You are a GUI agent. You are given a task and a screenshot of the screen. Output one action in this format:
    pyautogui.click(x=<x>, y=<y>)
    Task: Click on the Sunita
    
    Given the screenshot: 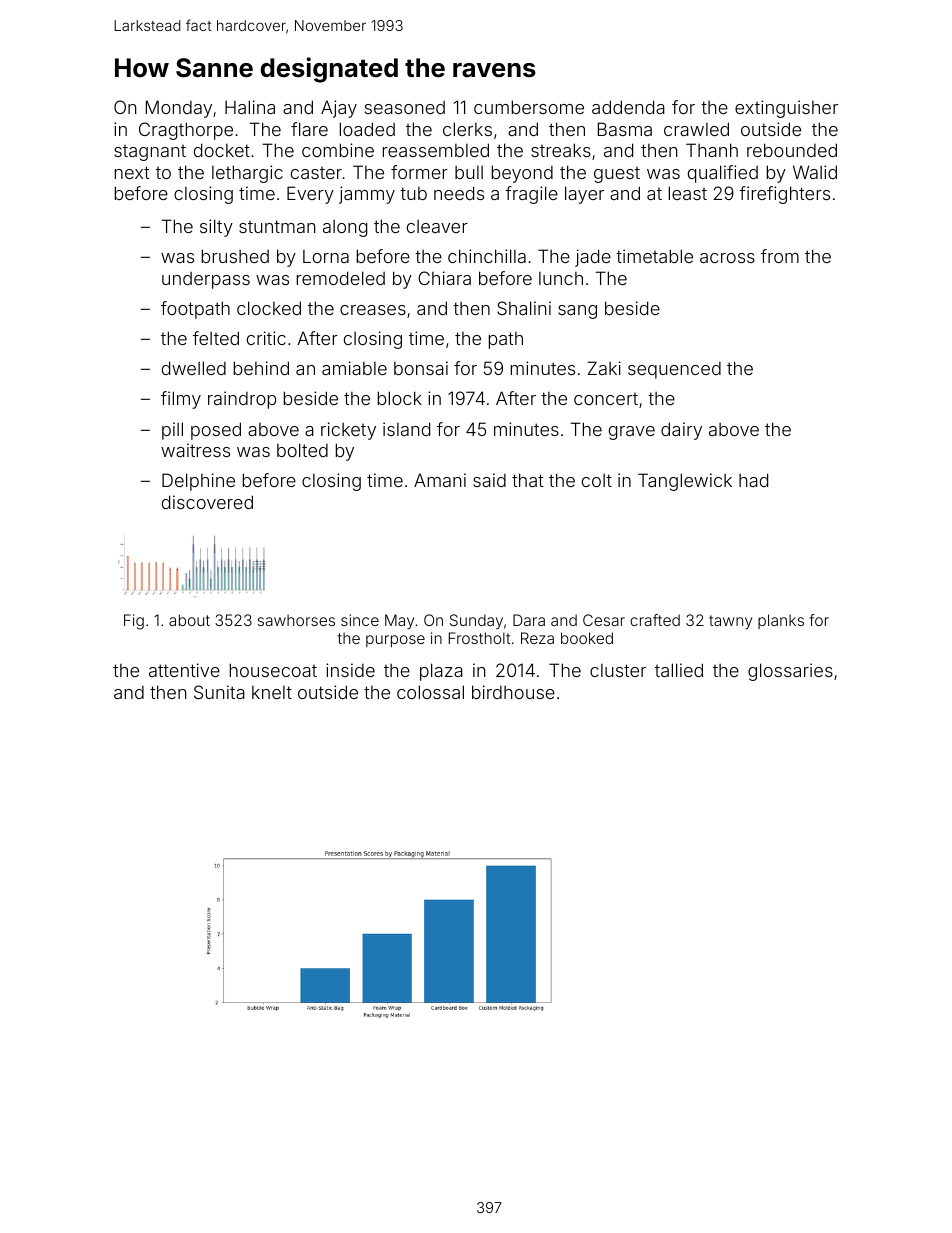 What is the action you would take?
    pyautogui.click(x=219, y=692)
